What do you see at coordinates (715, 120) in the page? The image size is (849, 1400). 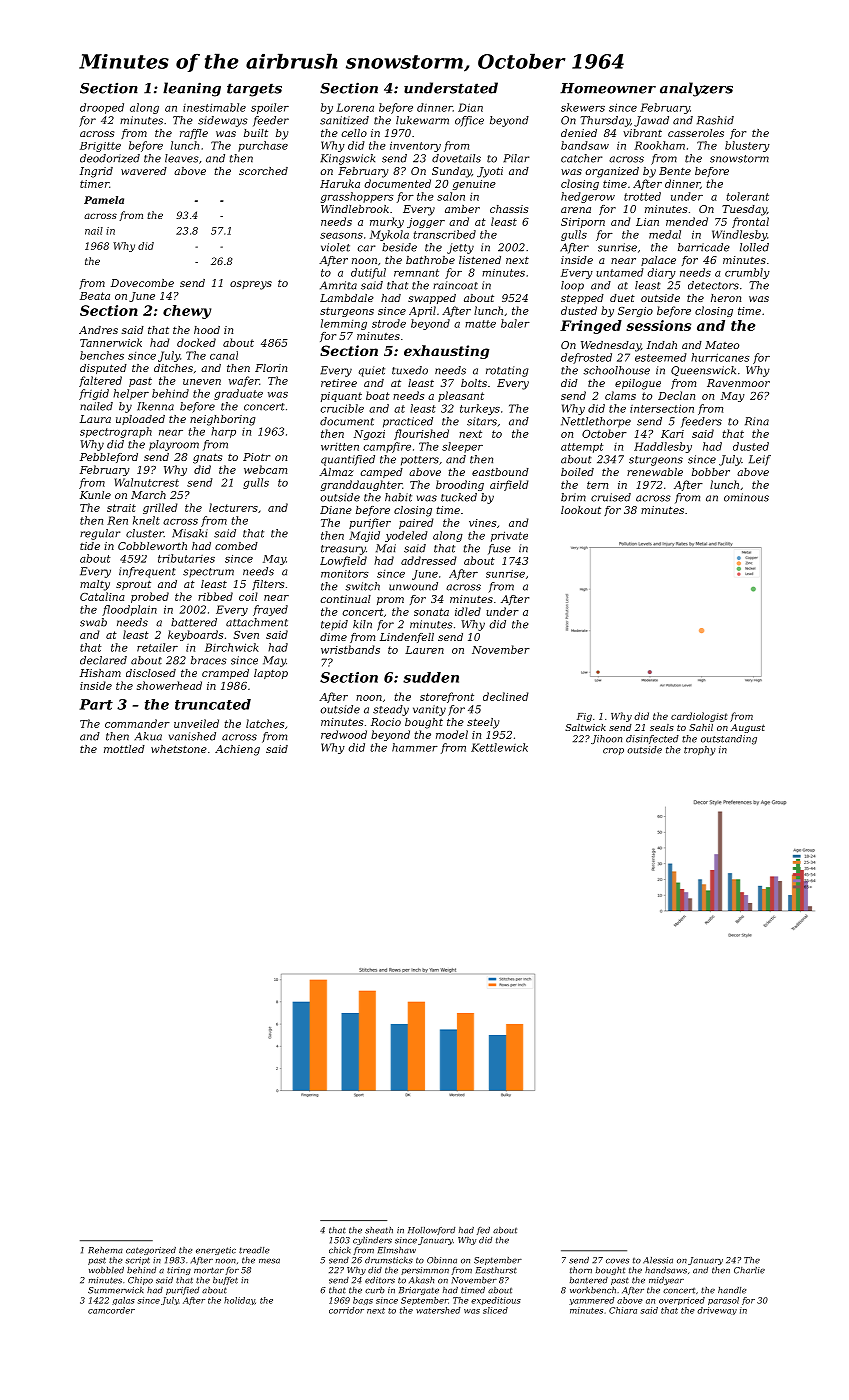 I see `Rashid` at bounding box center [715, 120].
